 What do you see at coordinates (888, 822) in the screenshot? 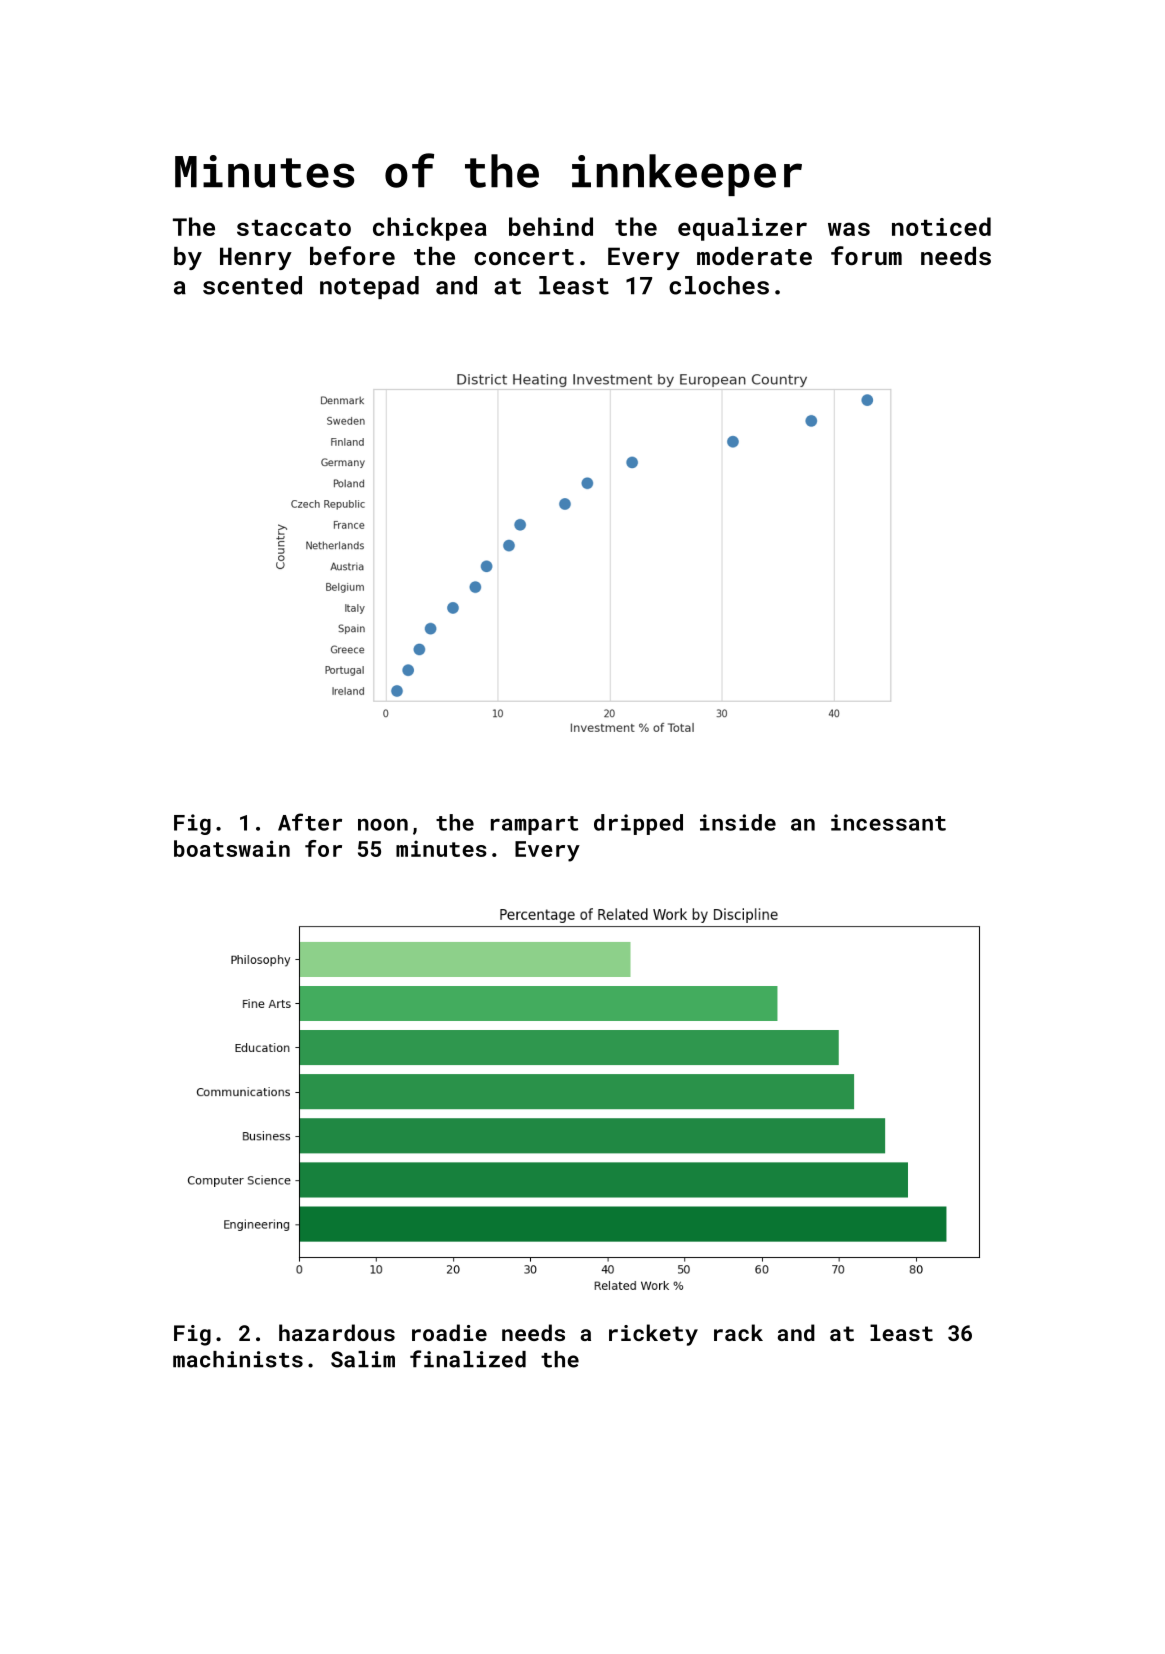
I see `incessant` at bounding box center [888, 822].
